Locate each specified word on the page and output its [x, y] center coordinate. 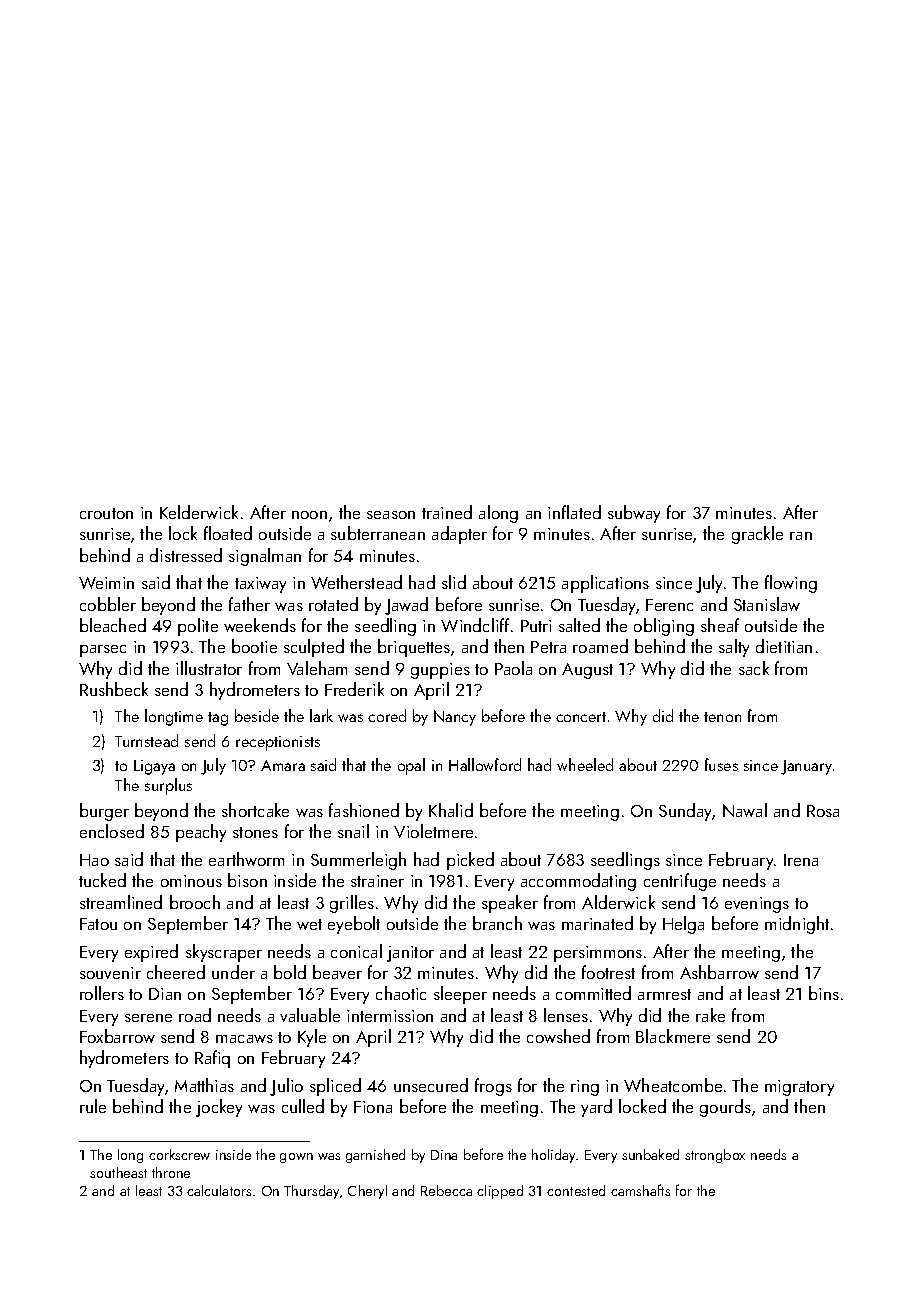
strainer [377, 881]
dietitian [784, 646]
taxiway [260, 585]
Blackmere [673, 1036]
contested [576, 1190]
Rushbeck [114, 689]
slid [454, 582]
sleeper [460, 995]
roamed [600, 646]
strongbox [715, 1156]
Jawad [406, 606]
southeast [118, 1172]
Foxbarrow [117, 1036]
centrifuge [680, 882]
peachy [201, 833]
